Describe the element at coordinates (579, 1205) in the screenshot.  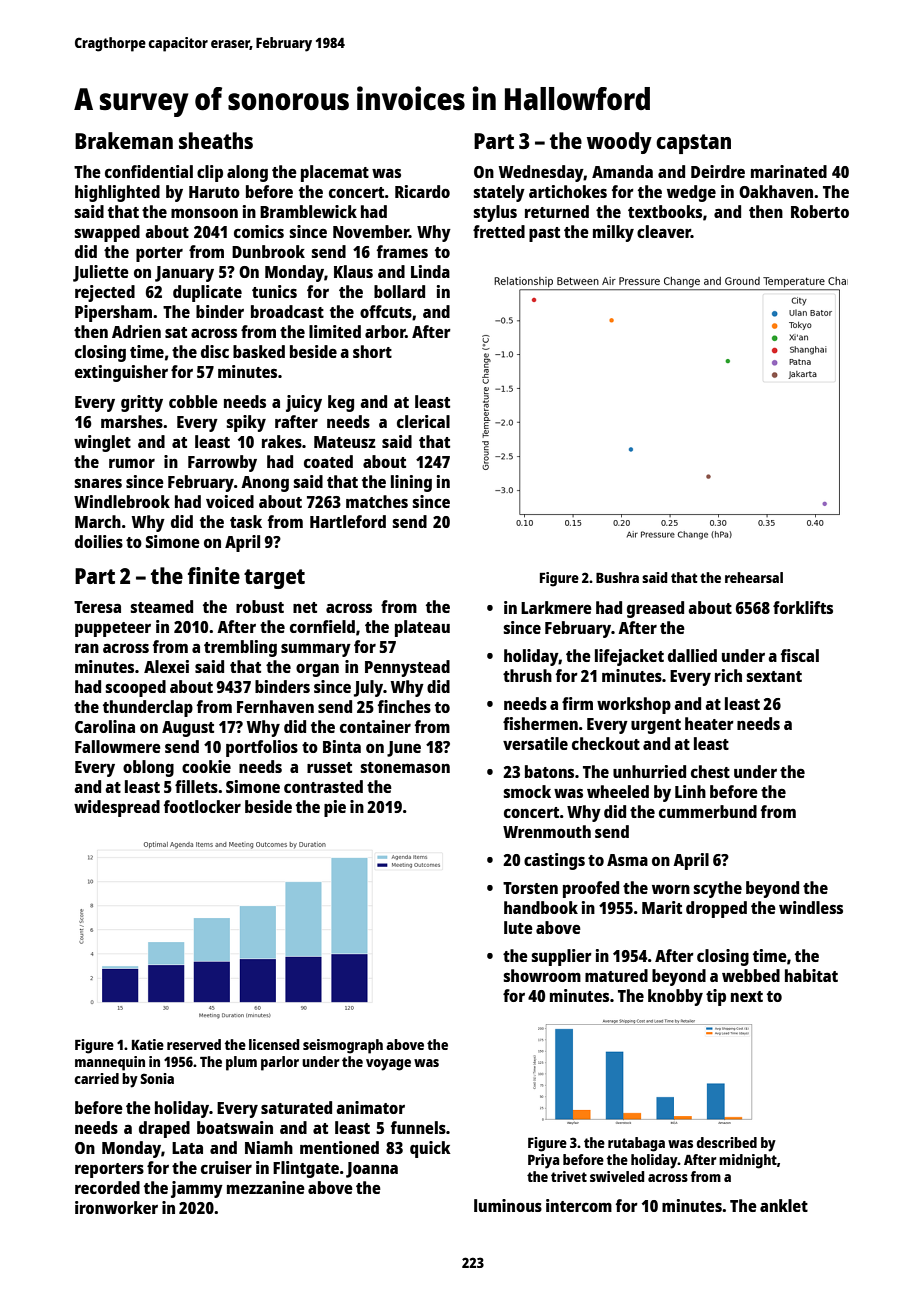
I see `intercom` at that location.
